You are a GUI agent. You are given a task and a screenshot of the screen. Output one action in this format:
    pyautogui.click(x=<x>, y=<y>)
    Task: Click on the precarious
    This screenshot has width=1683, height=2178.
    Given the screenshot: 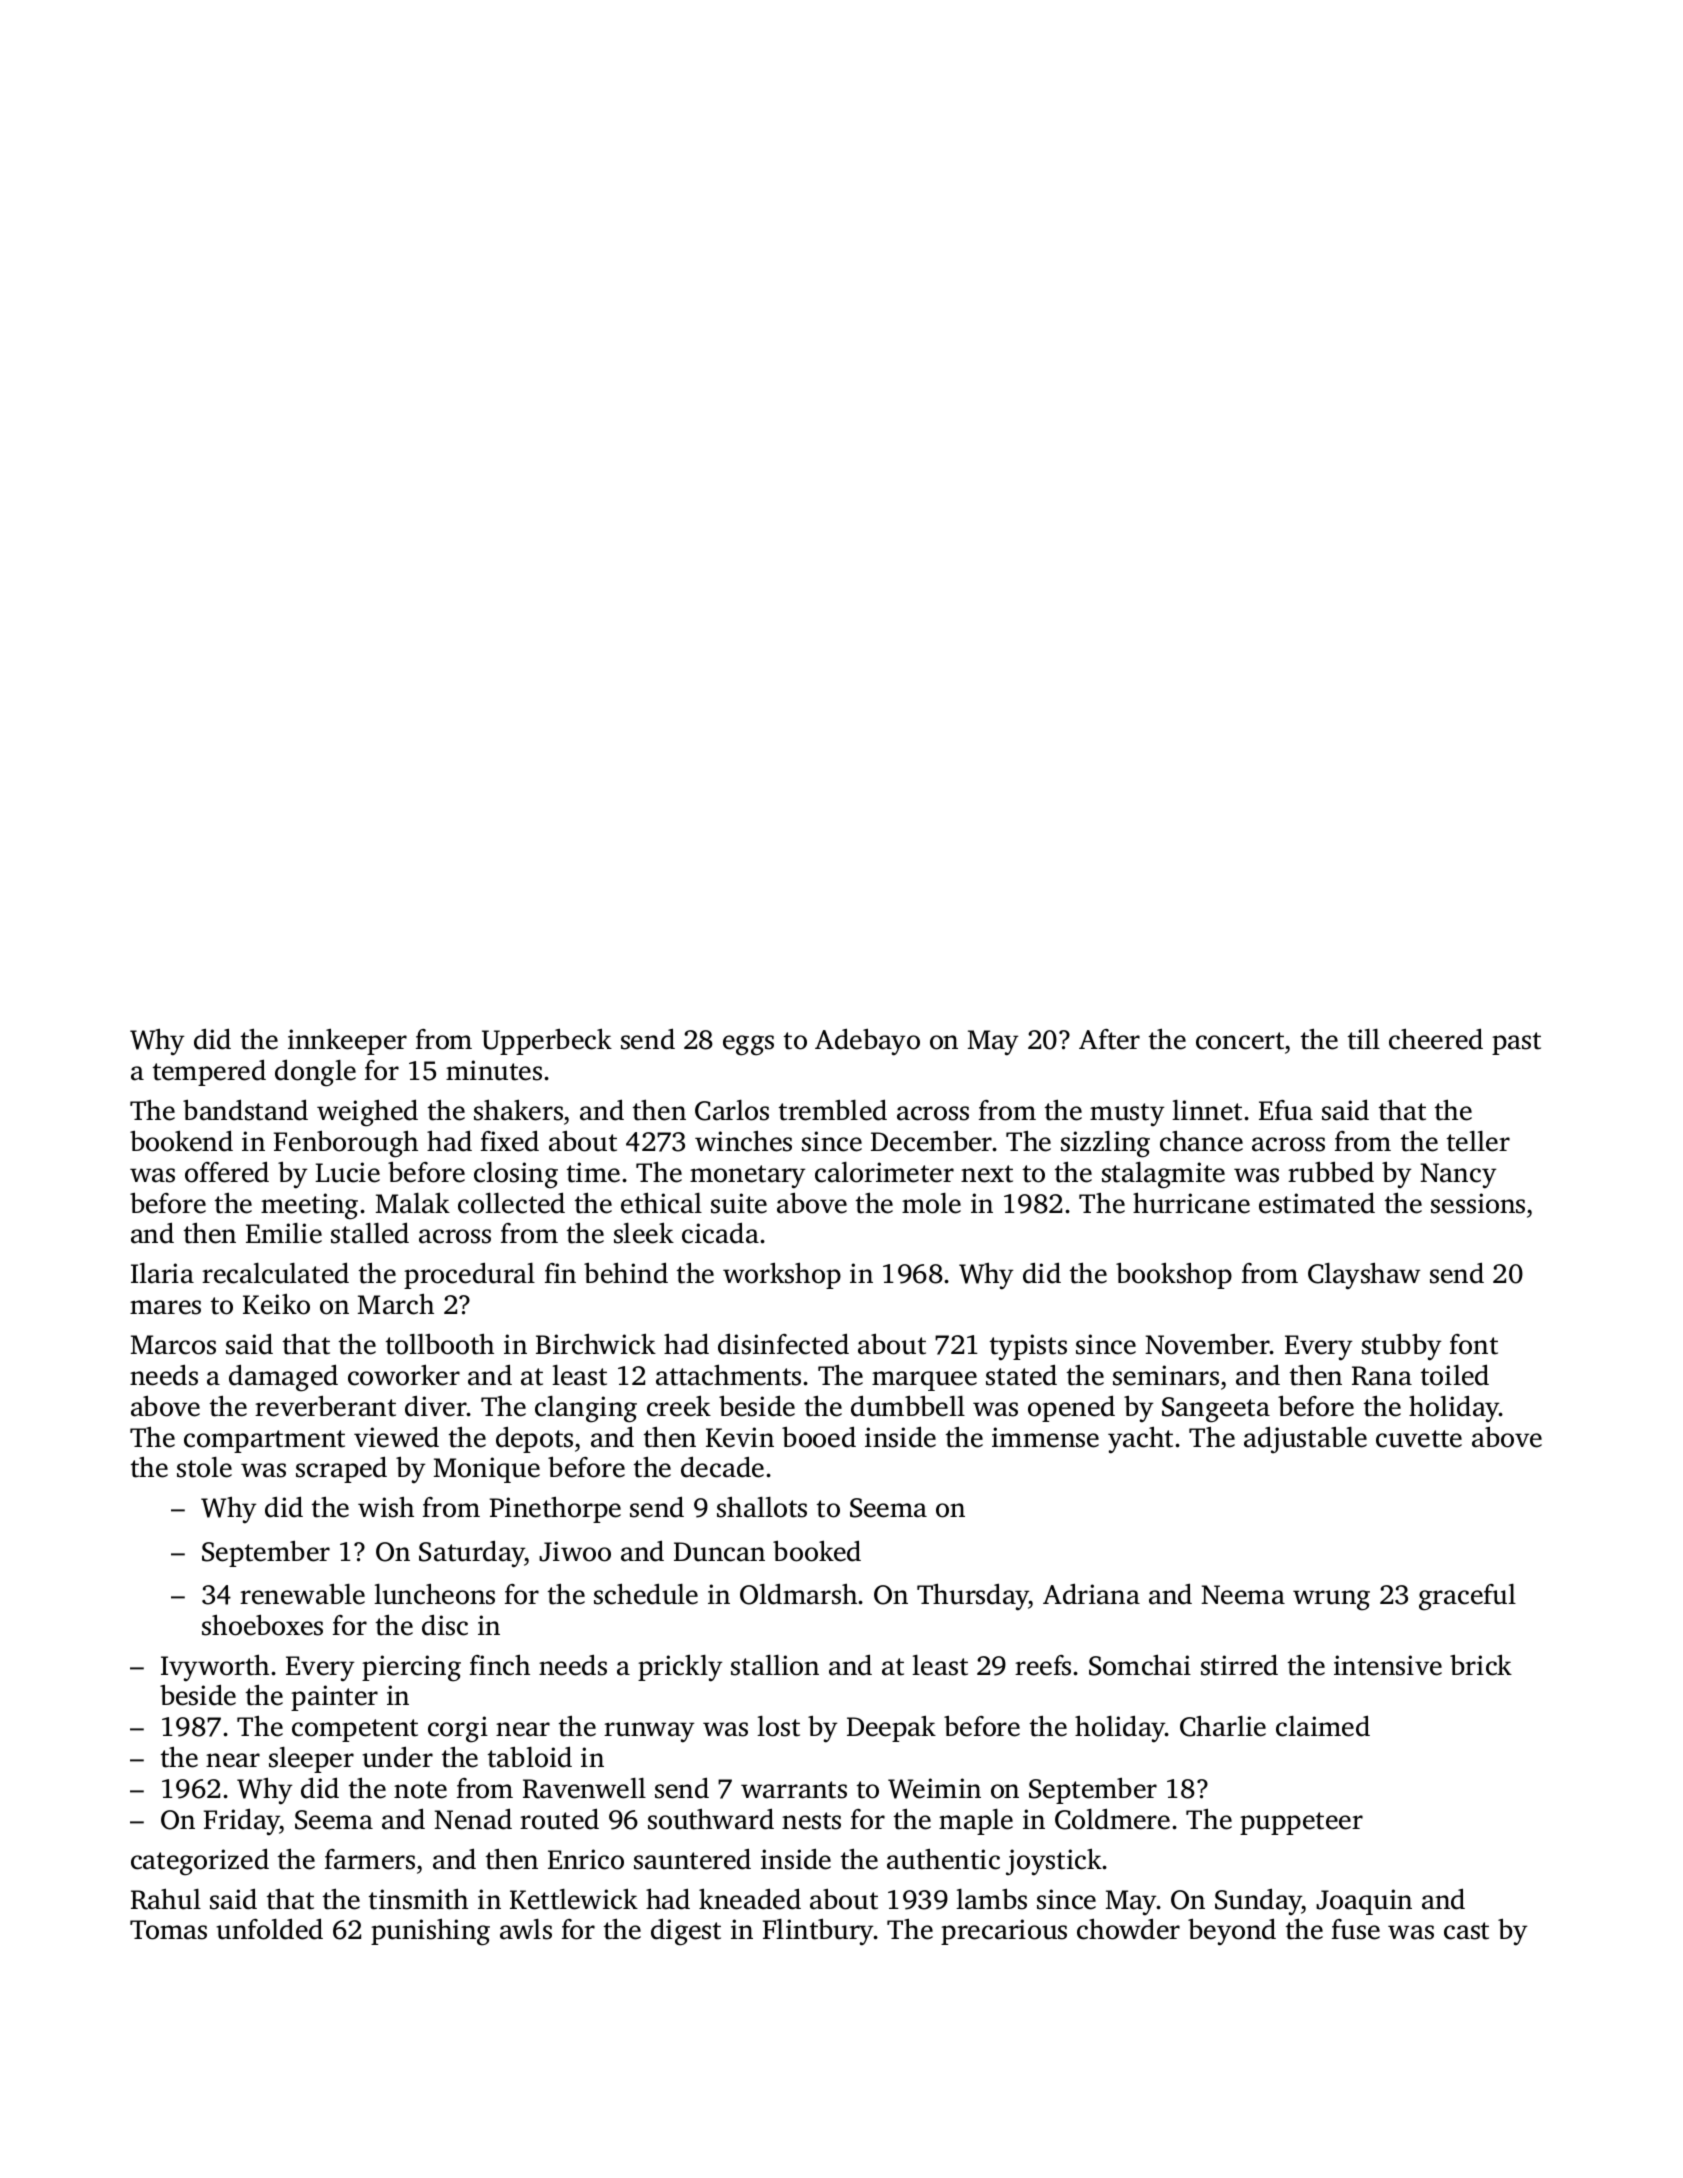 What is the action you would take?
    pyautogui.click(x=1004, y=1932)
